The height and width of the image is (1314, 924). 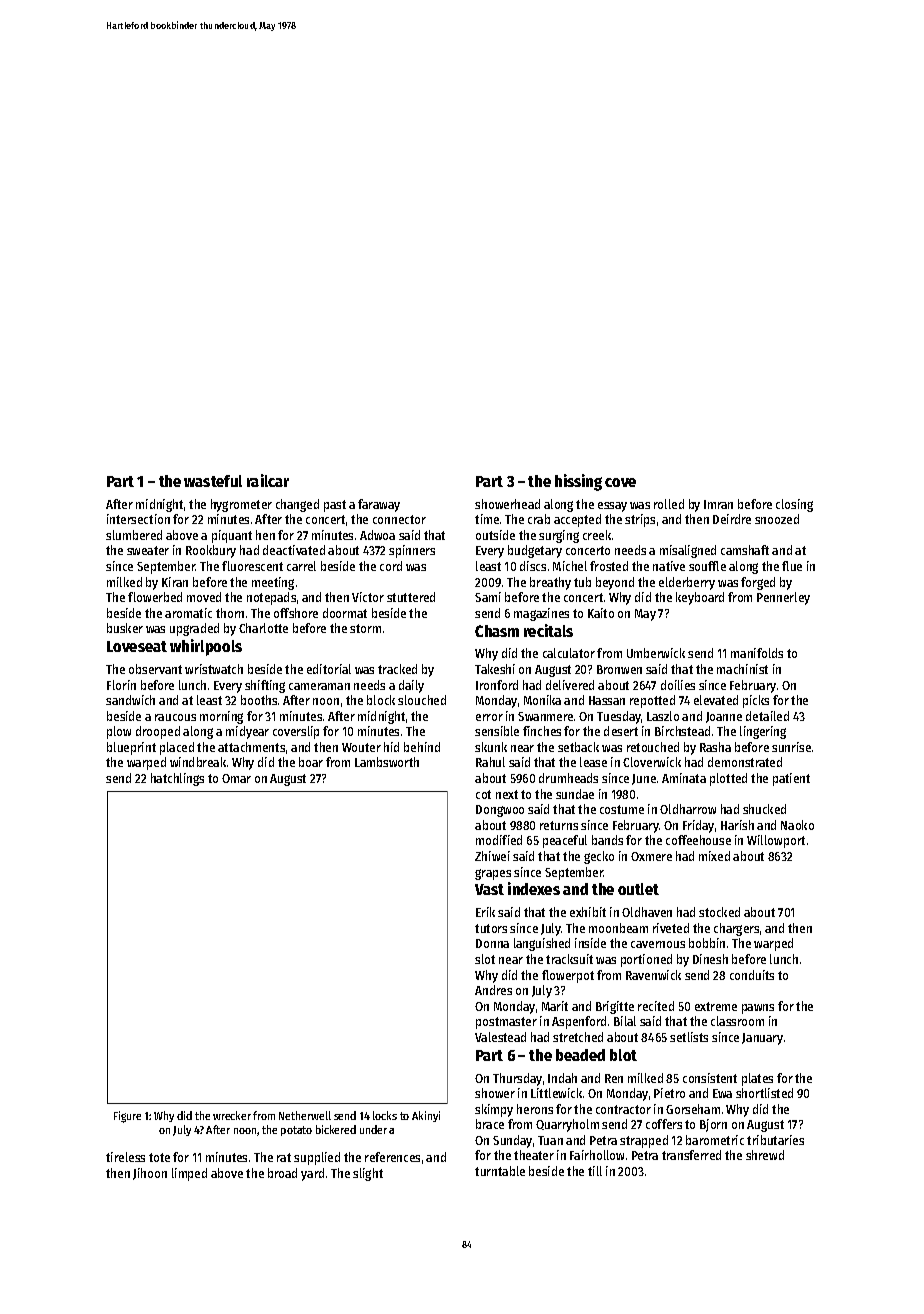 What do you see at coordinates (497, 685) in the image?
I see `Ironford` at bounding box center [497, 685].
